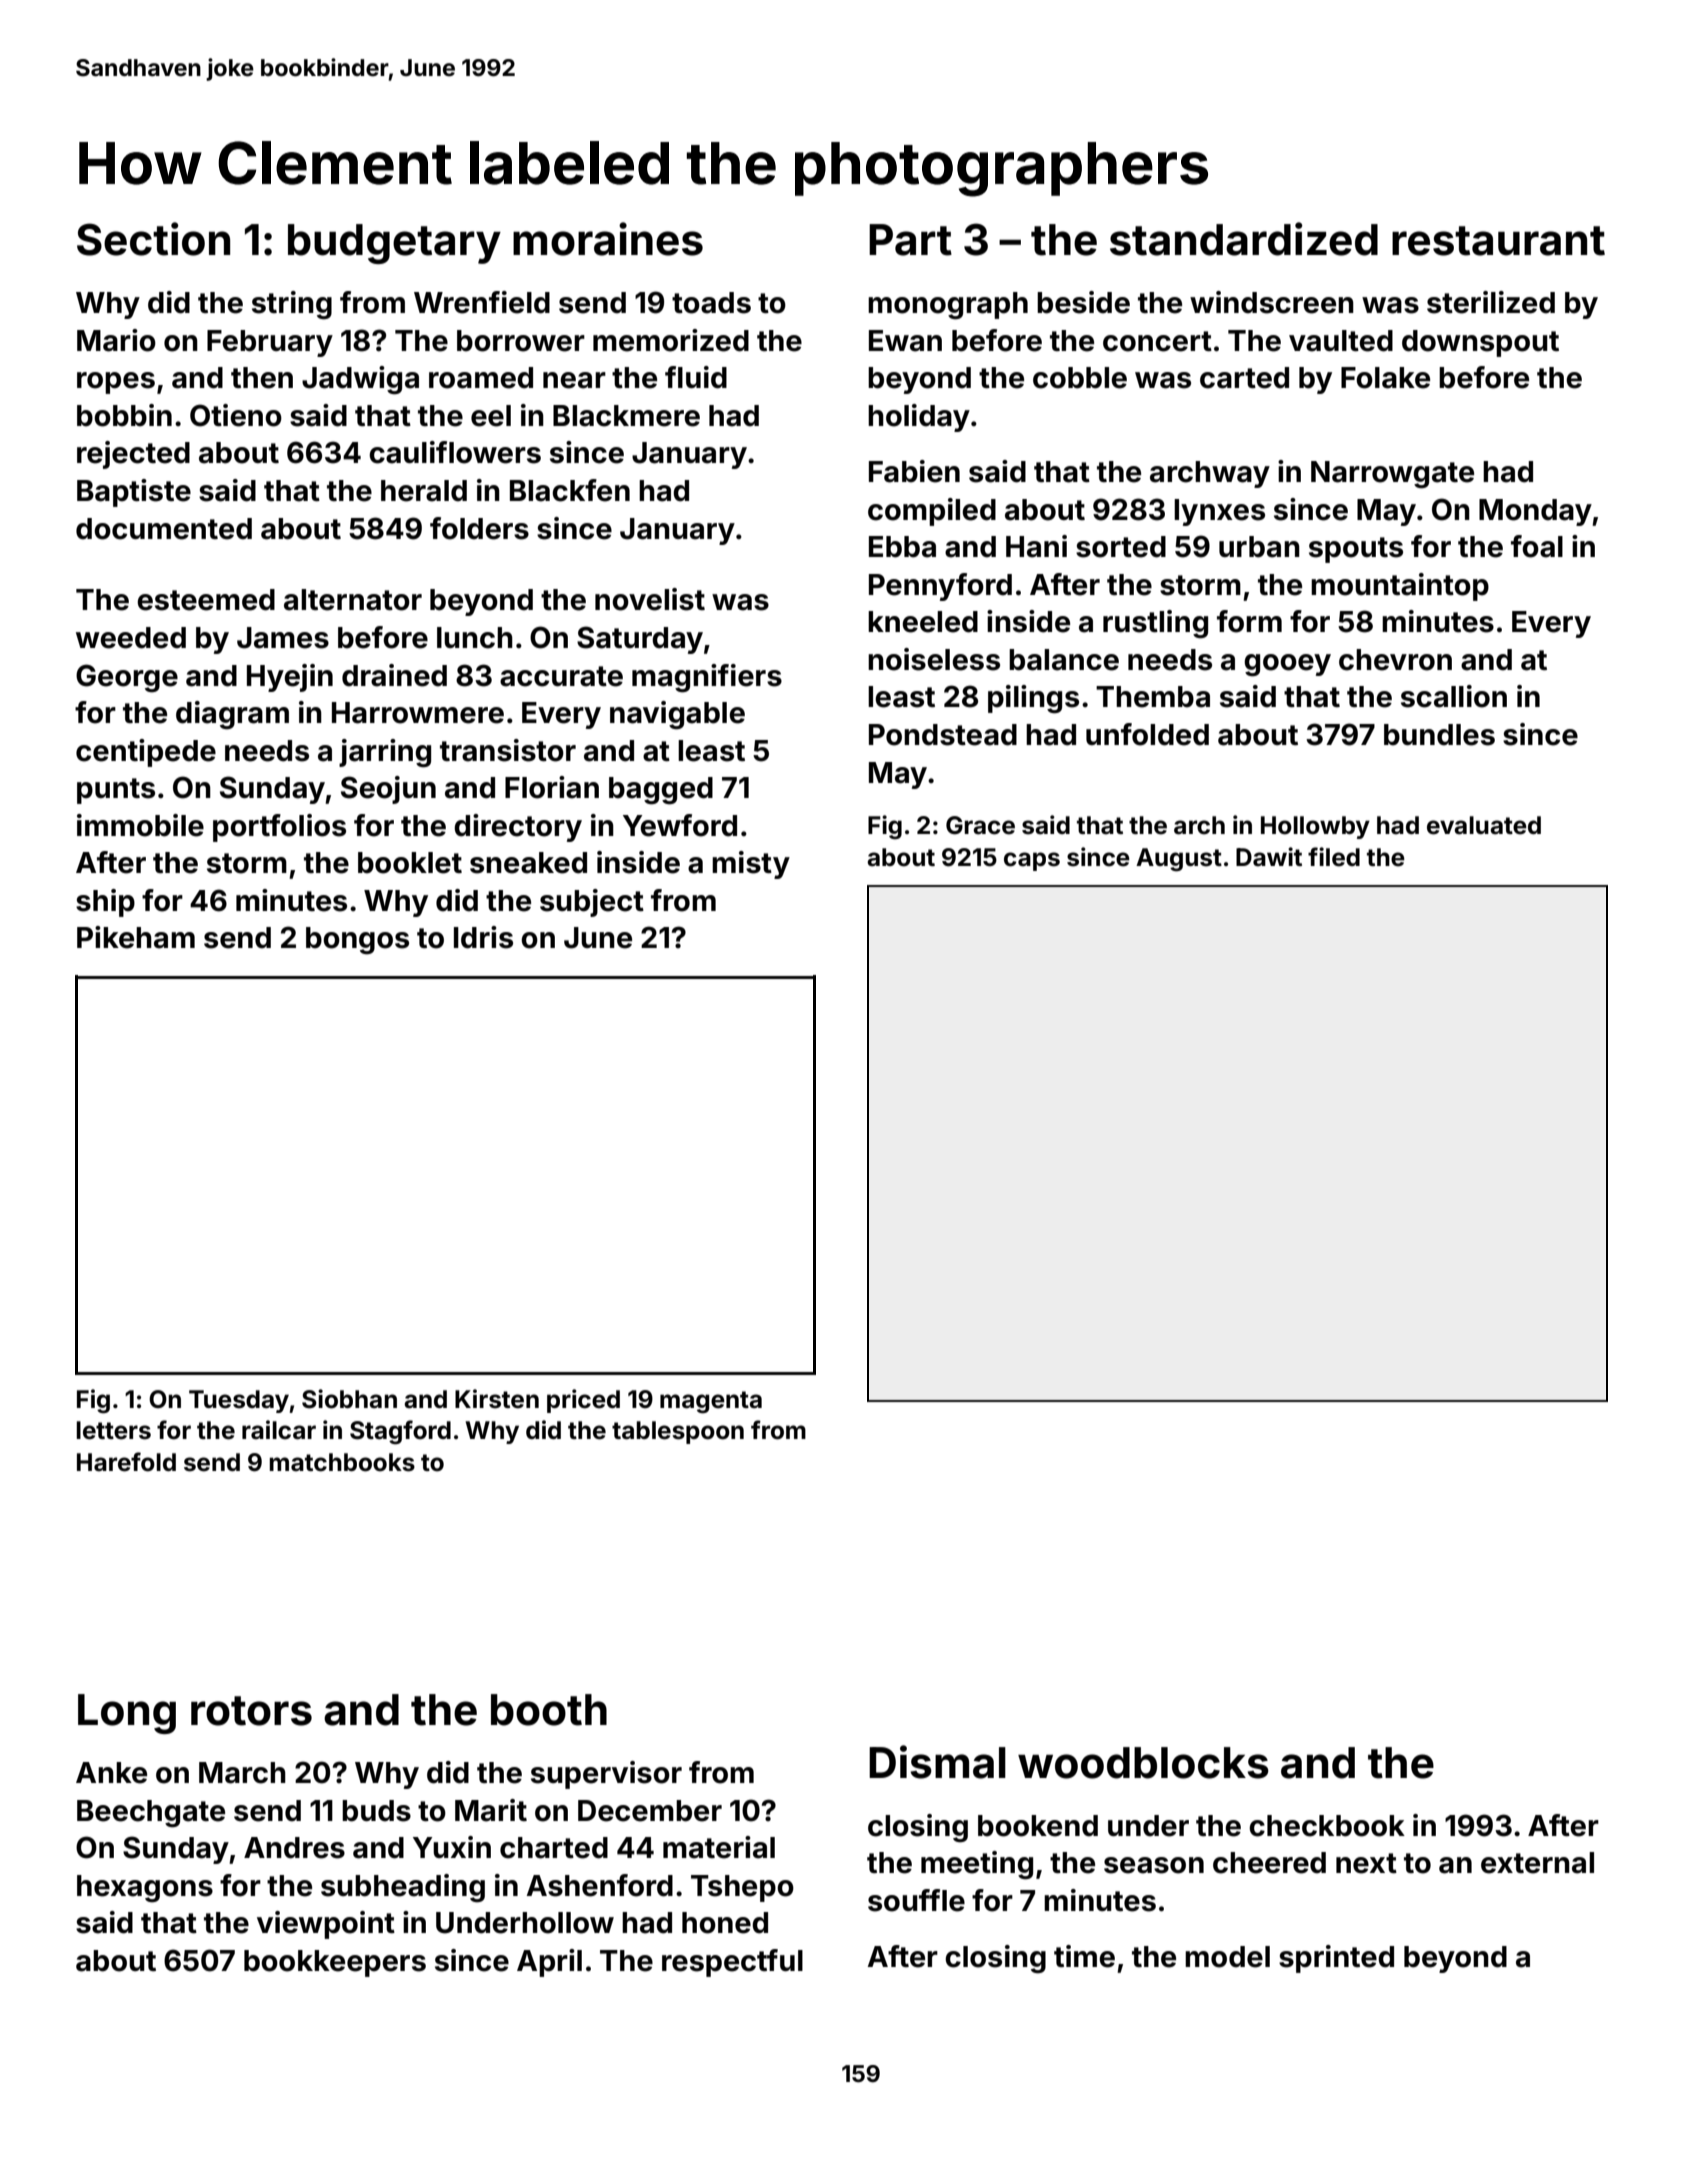  Describe the element at coordinates (711, 1402) in the screenshot. I see `magenta` at that location.
